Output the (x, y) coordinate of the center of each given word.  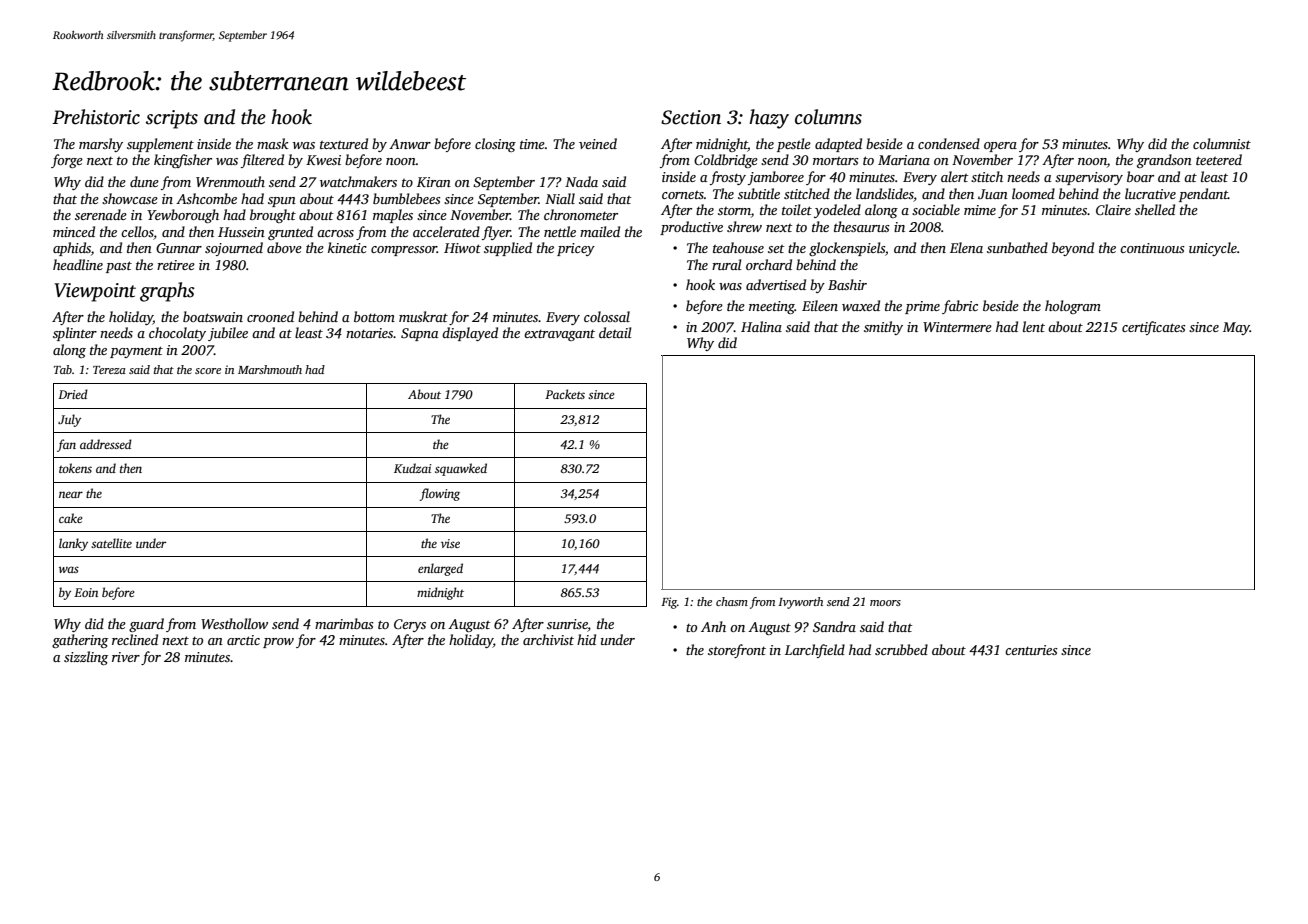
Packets (565, 394)
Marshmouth (270, 369)
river (126, 657)
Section (691, 117)
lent (1034, 326)
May (1236, 328)
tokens (75, 468)
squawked (461, 469)
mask (273, 143)
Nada (581, 181)
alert (955, 176)
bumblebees (407, 198)
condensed (949, 143)
